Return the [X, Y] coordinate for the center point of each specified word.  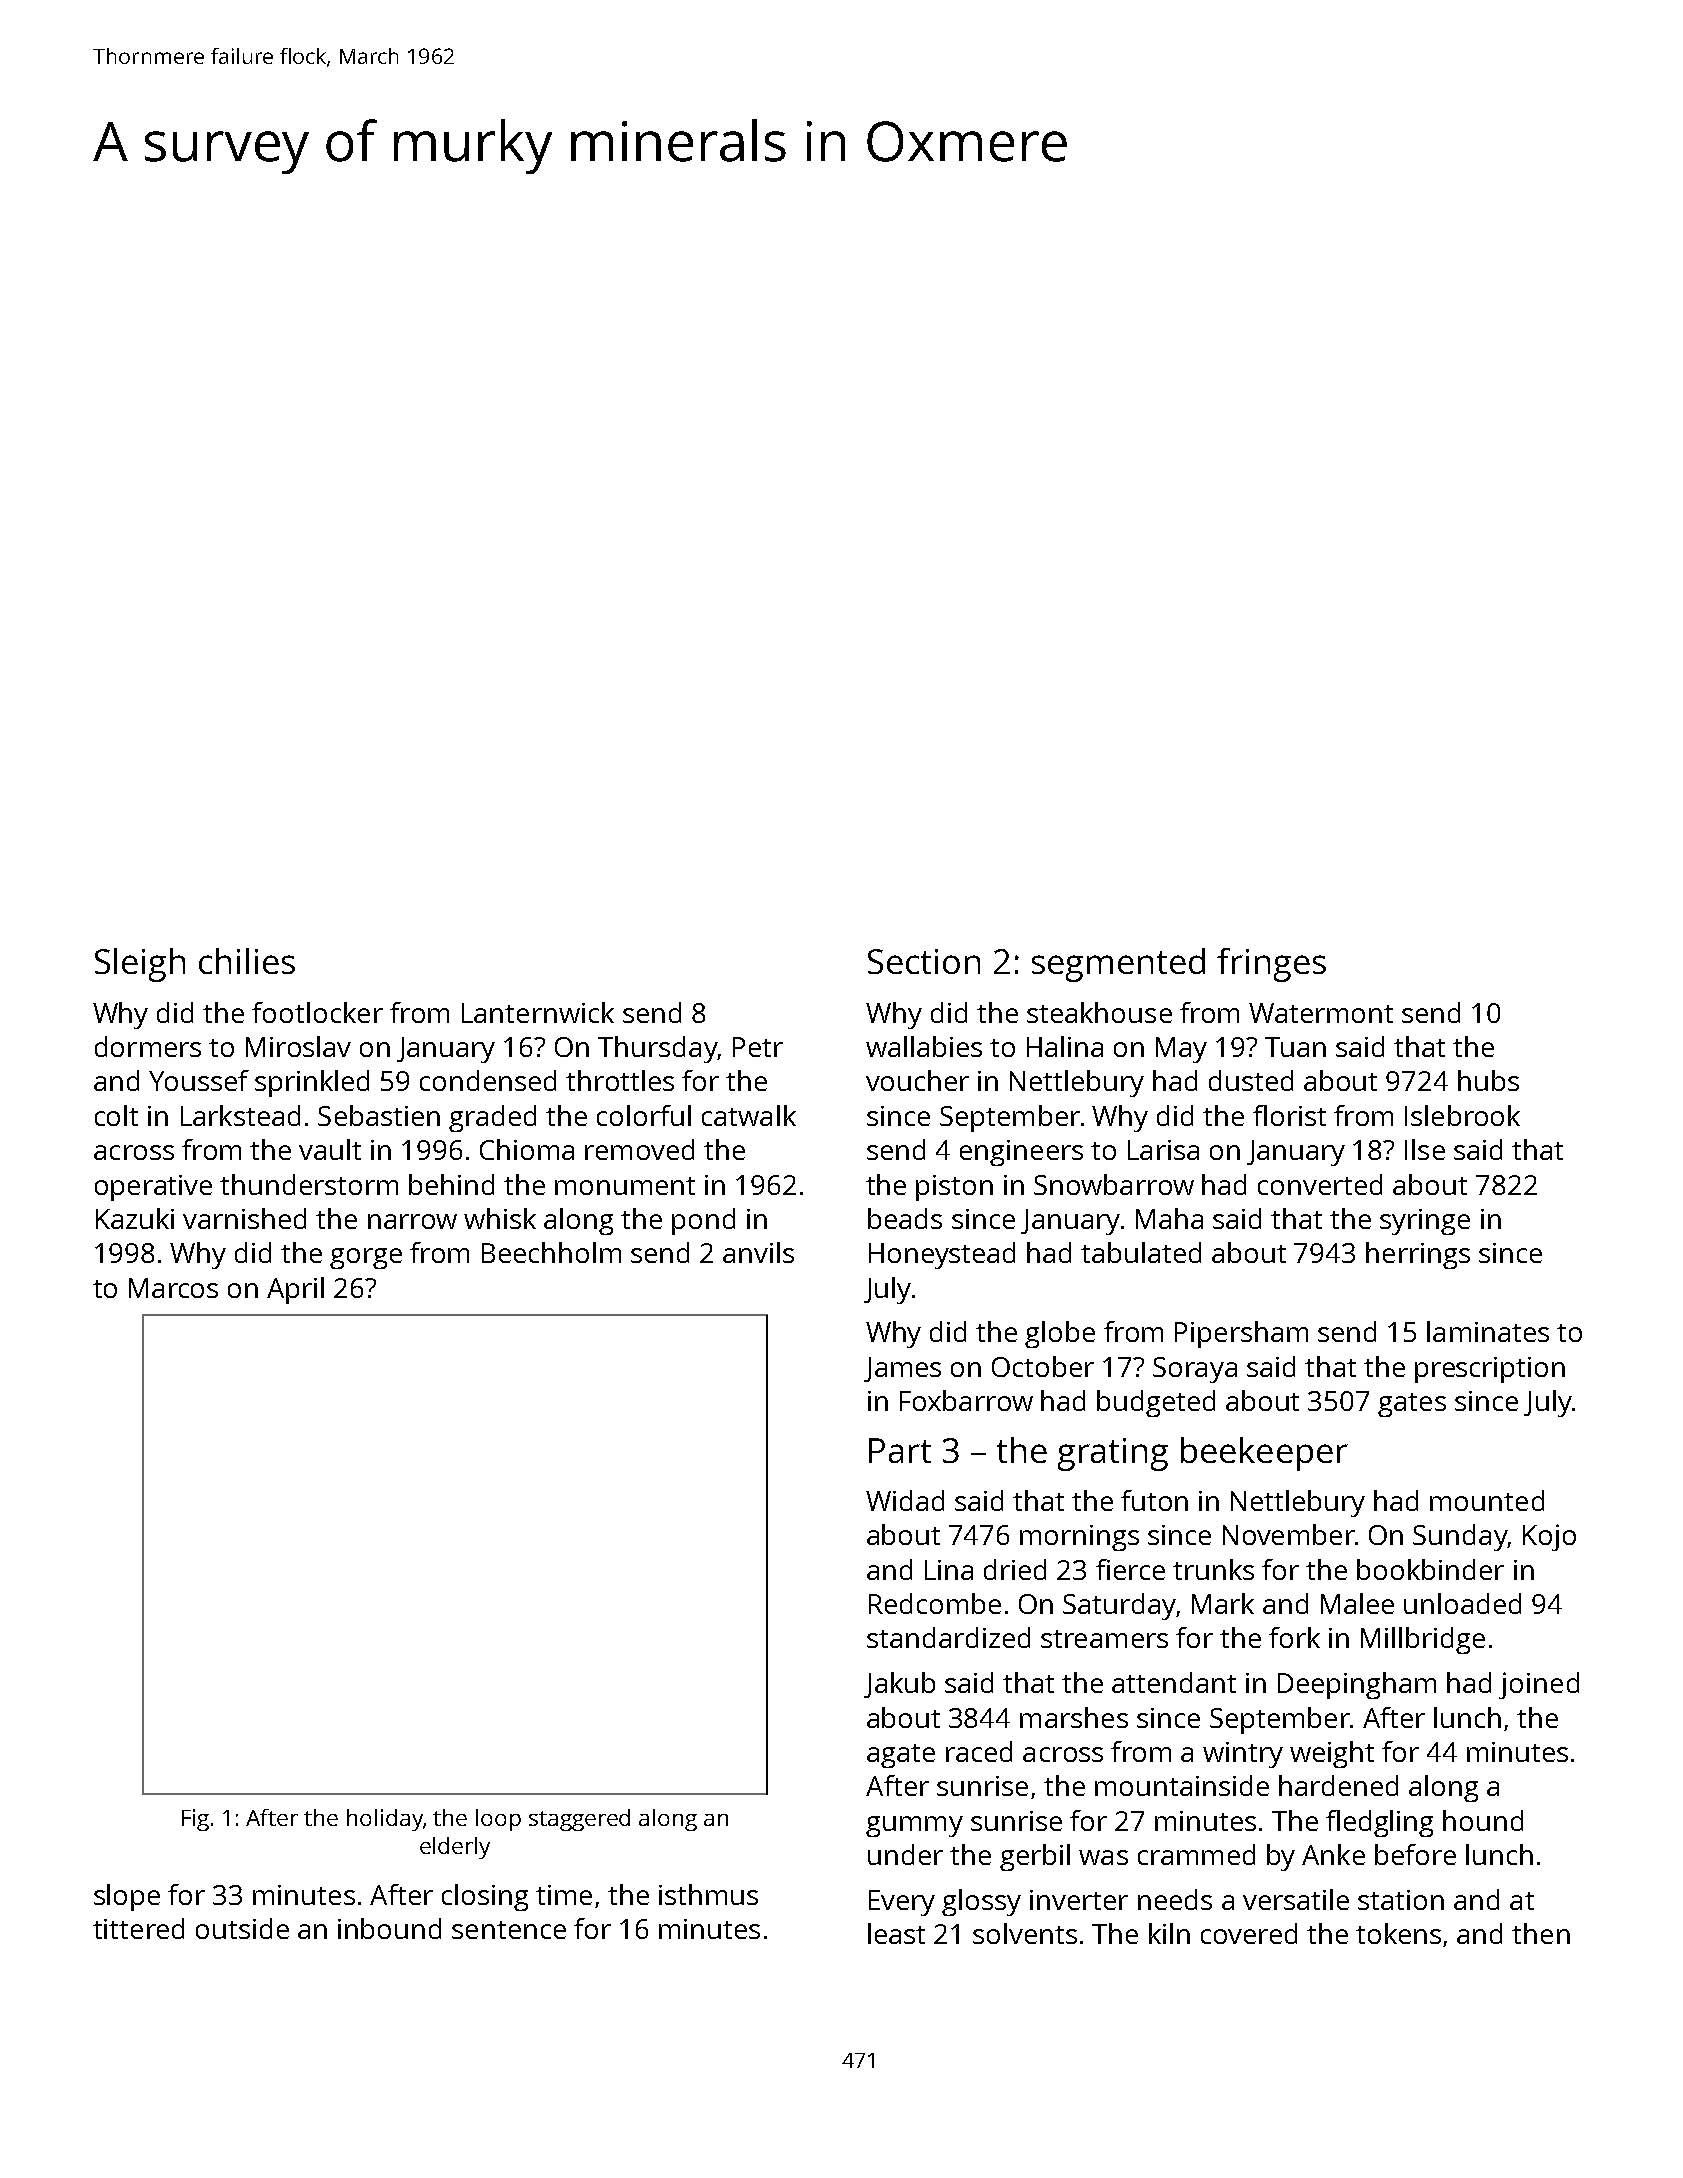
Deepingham [1357, 1685]
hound [1483, 1820]
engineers [1021, 1153]
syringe [1425, 1222]
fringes [1271, 965]
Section [924, 961]
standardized [948, 1637]
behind [451, 1184]
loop [498, 1820]
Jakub [899, 1685]
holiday [385, 1820]
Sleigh [140, 965]
